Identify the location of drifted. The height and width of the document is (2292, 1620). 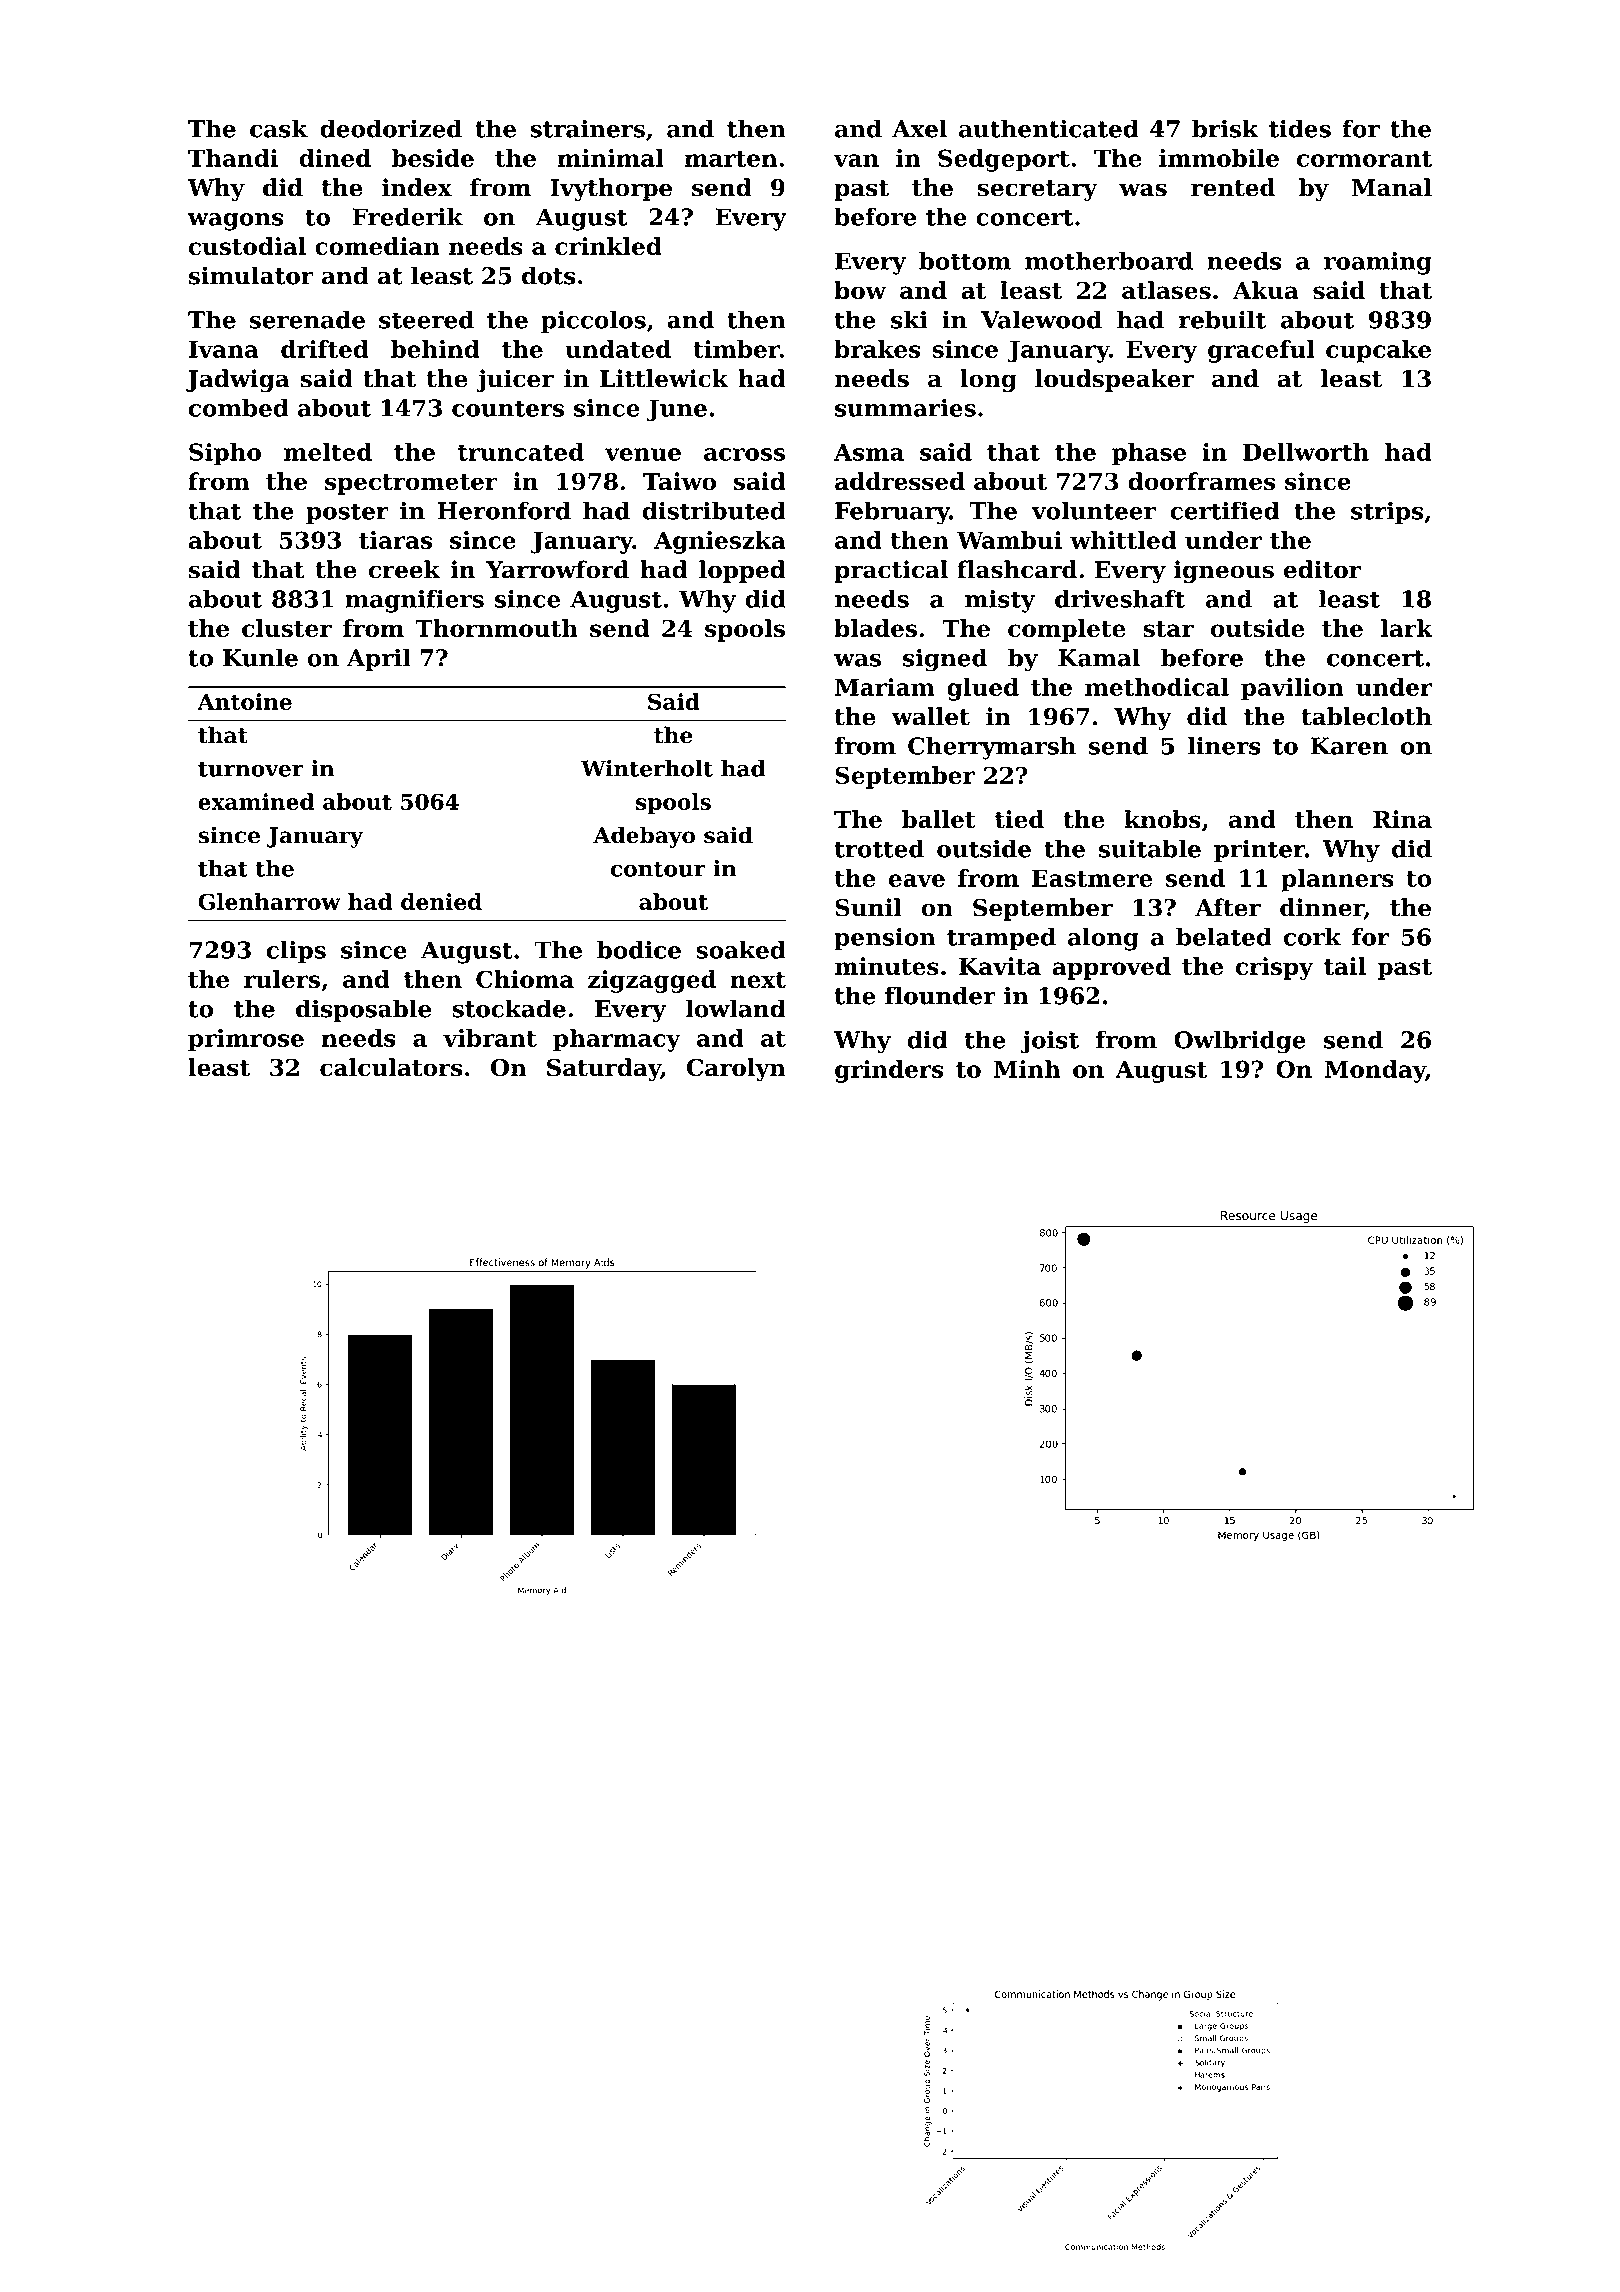
(325, 349).
